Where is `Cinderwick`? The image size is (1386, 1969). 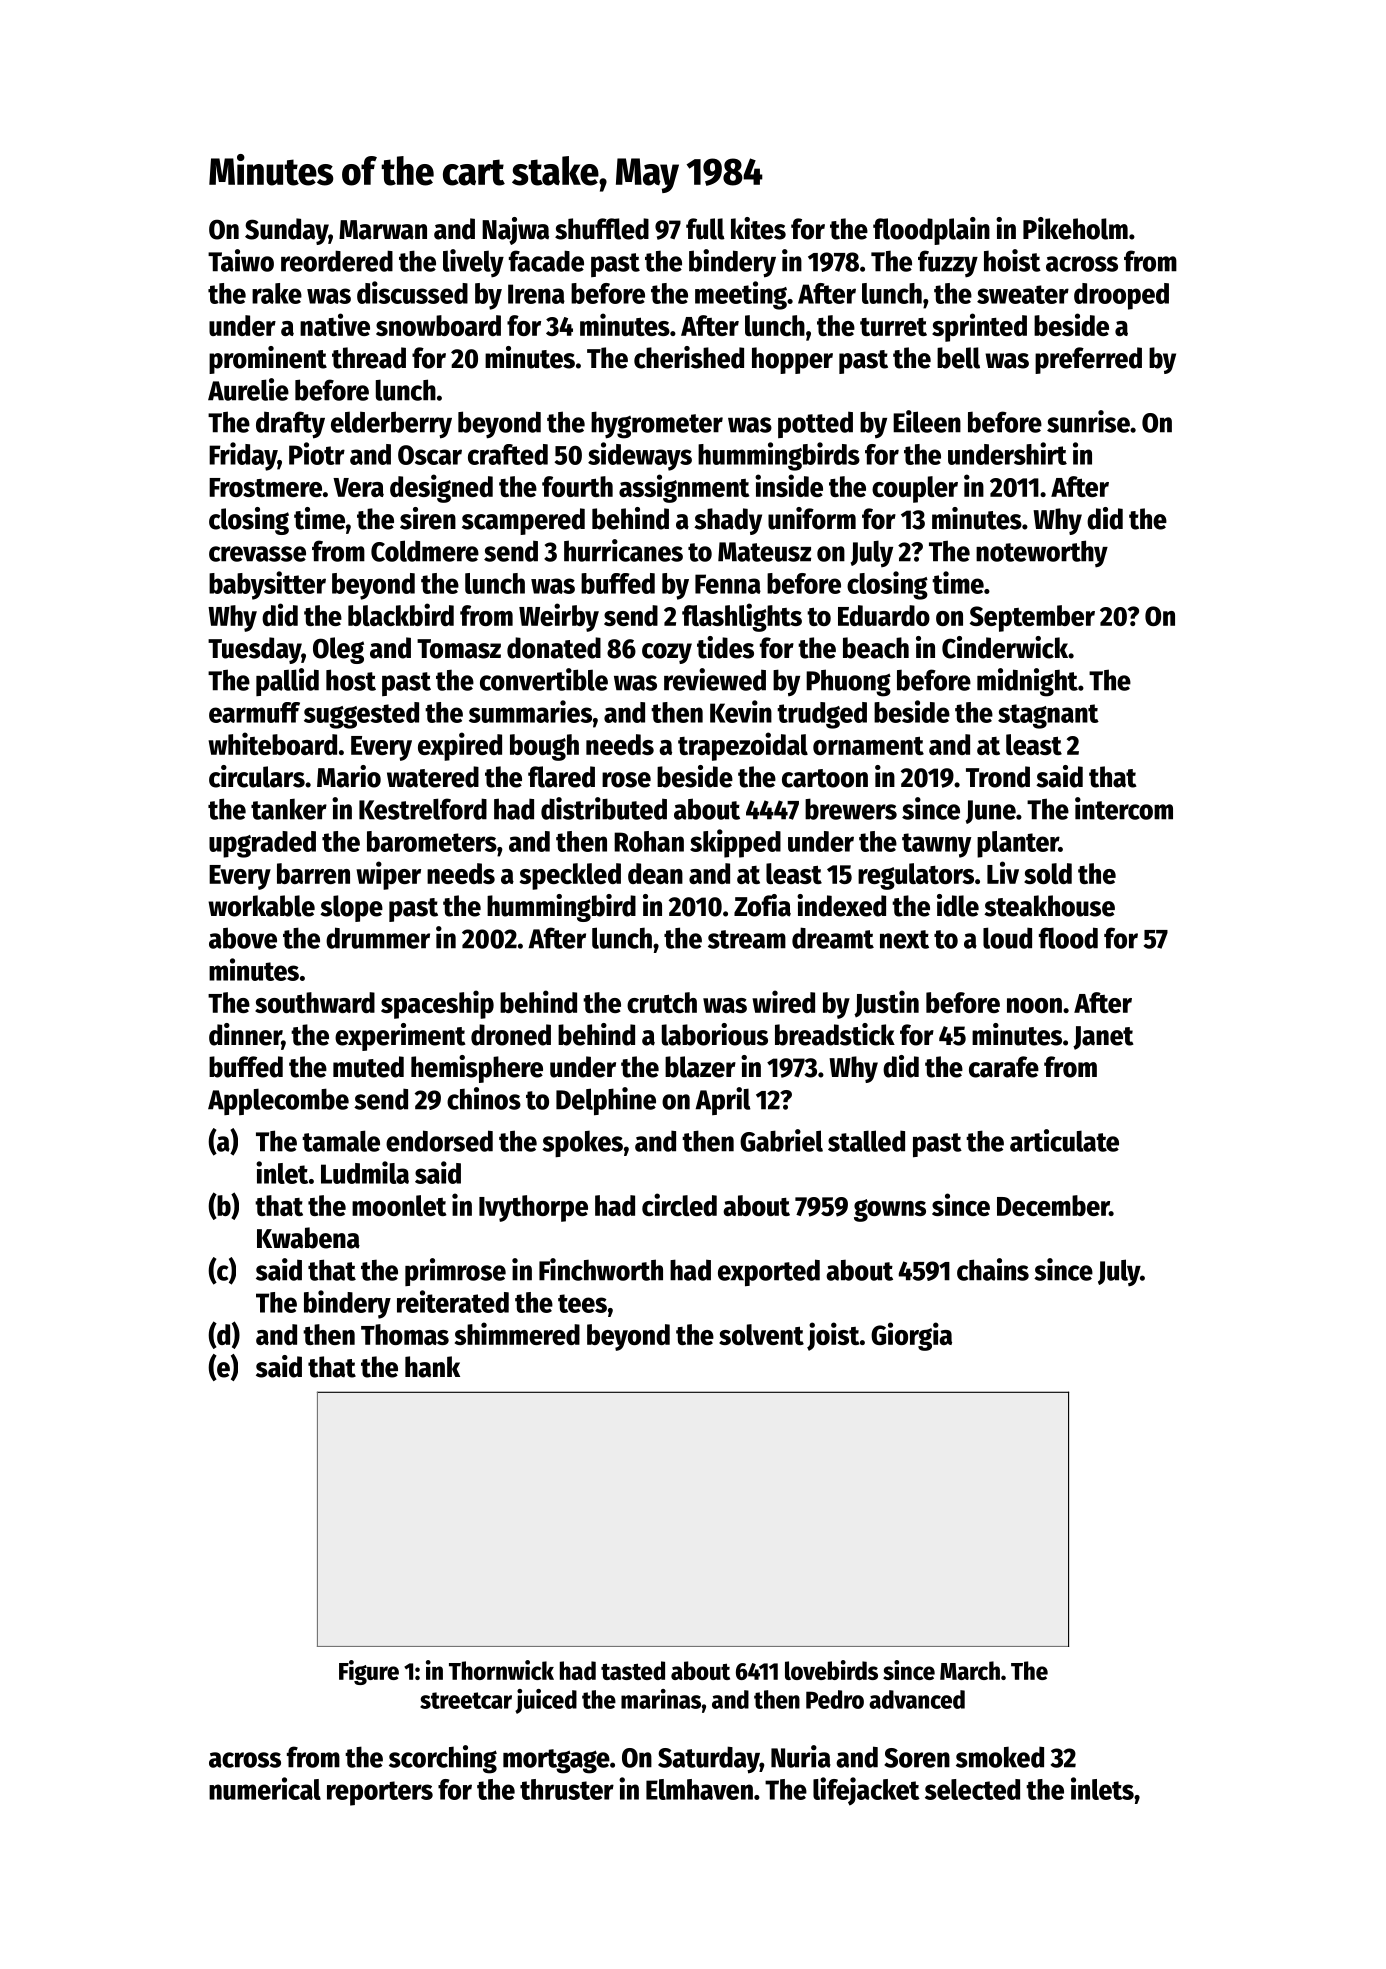 Cinderwick is located at coordinates (1005, 647).
